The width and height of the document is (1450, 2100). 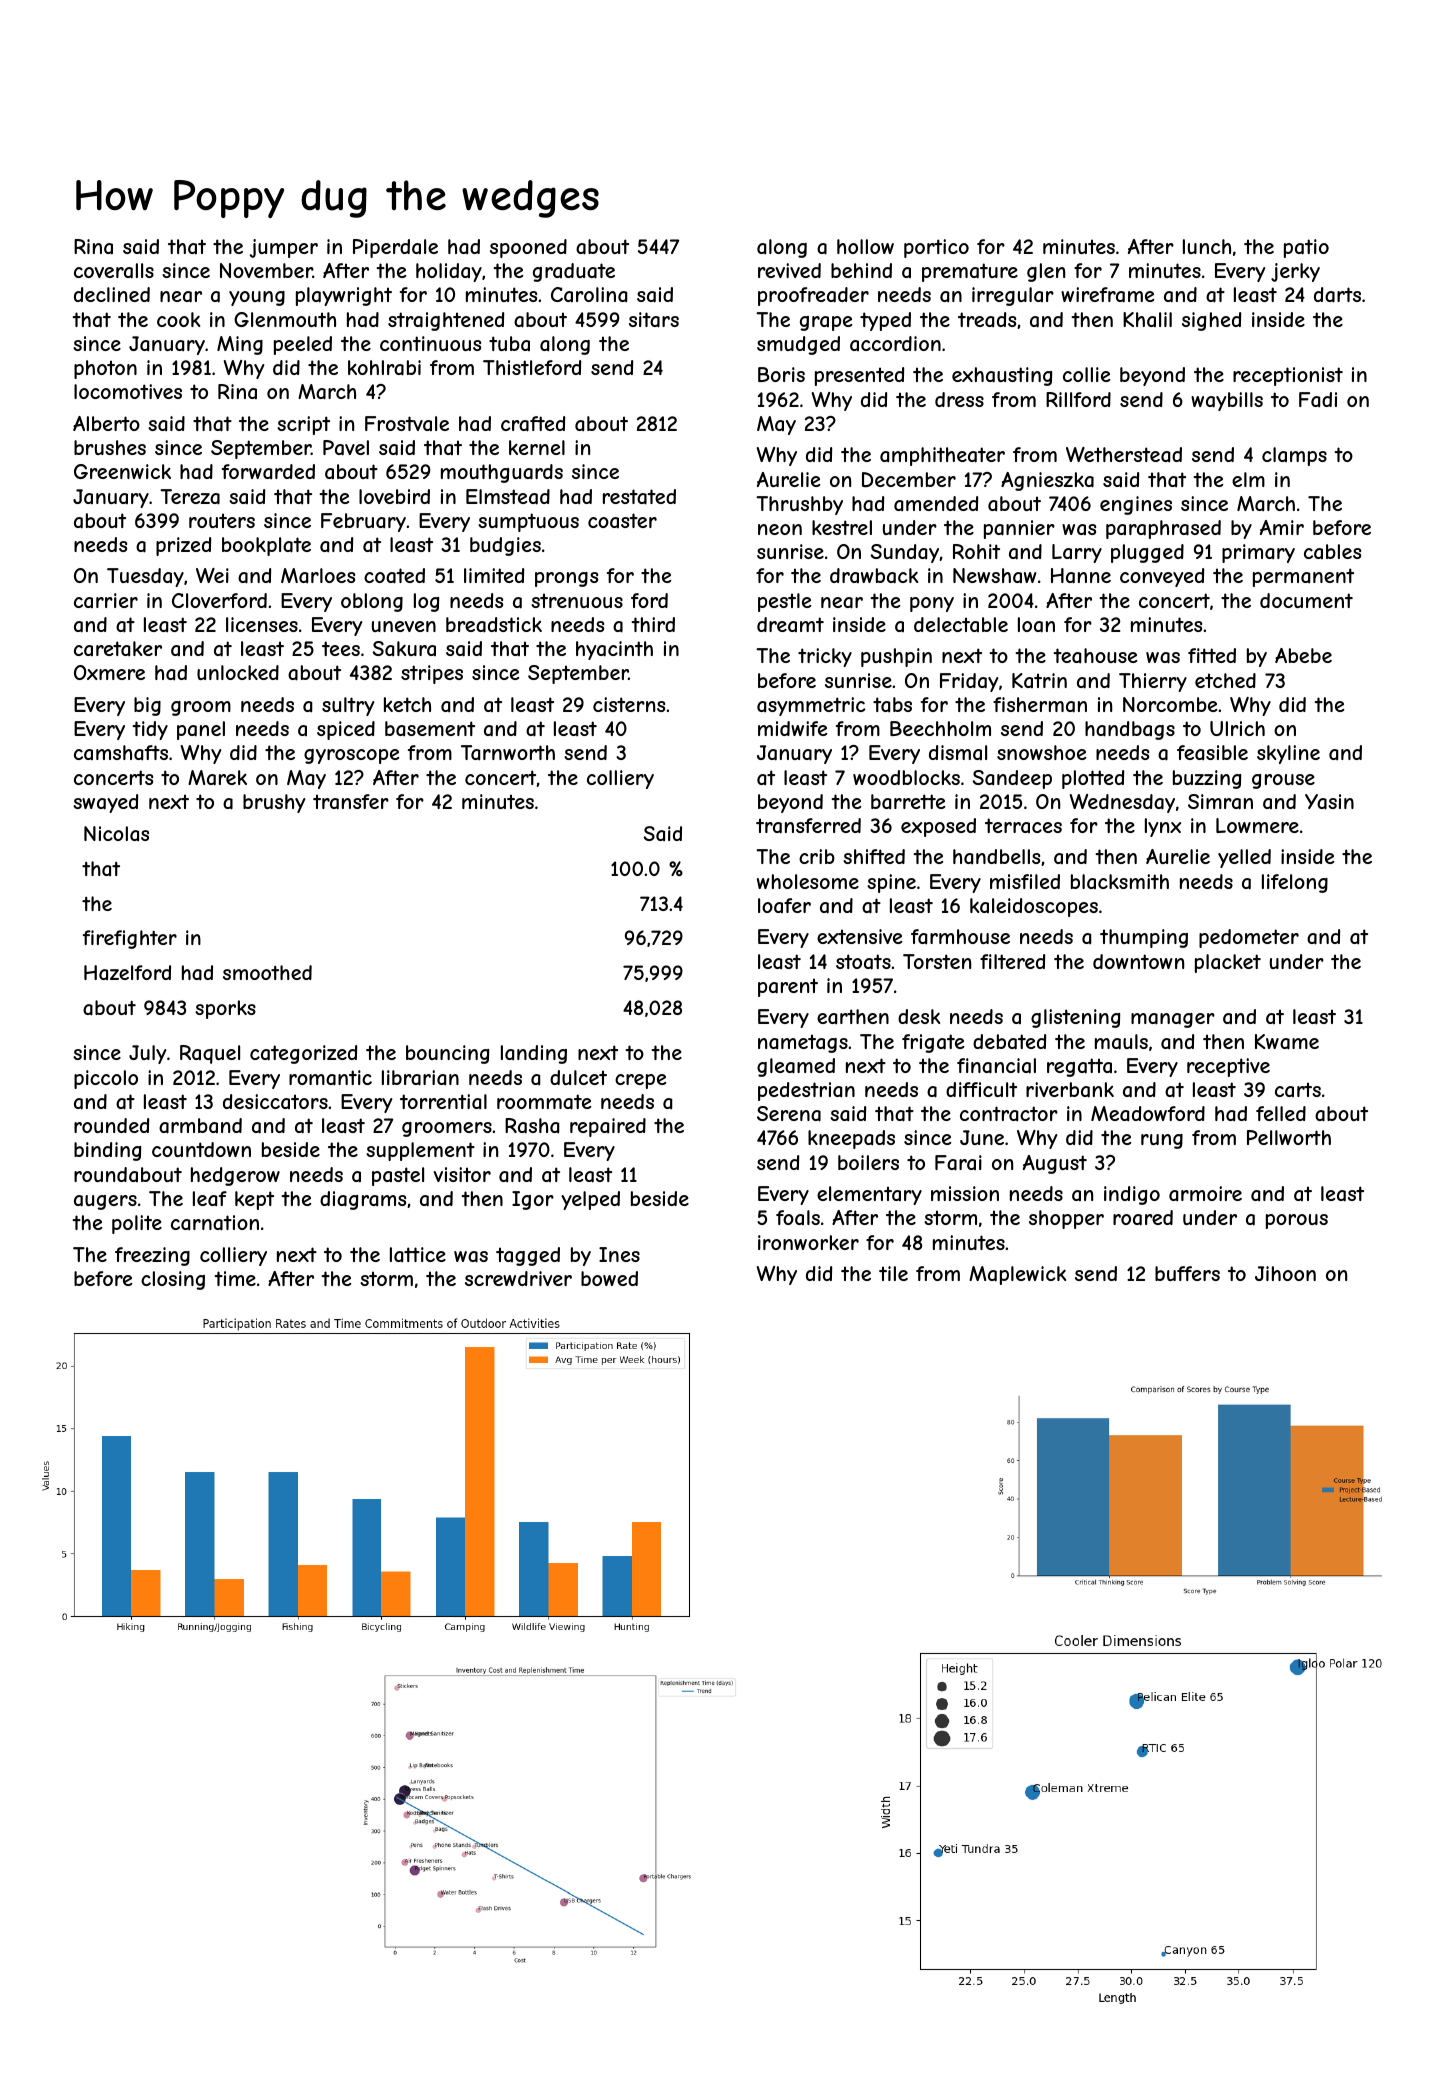 I want to click on hedgerow, so click(x=235, y=1176).
